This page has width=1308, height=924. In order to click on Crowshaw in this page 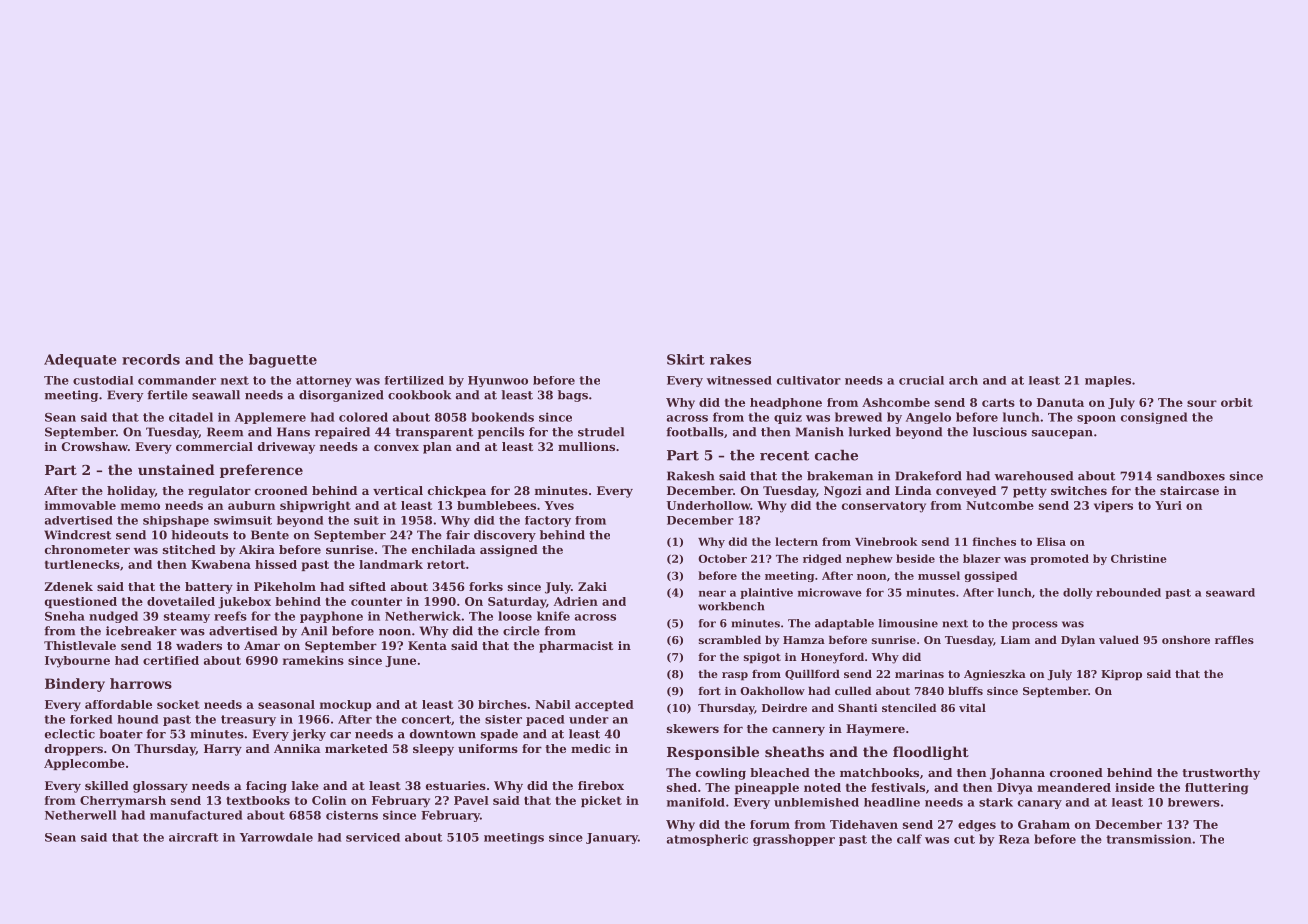, I will do `click(95, 446)`.
